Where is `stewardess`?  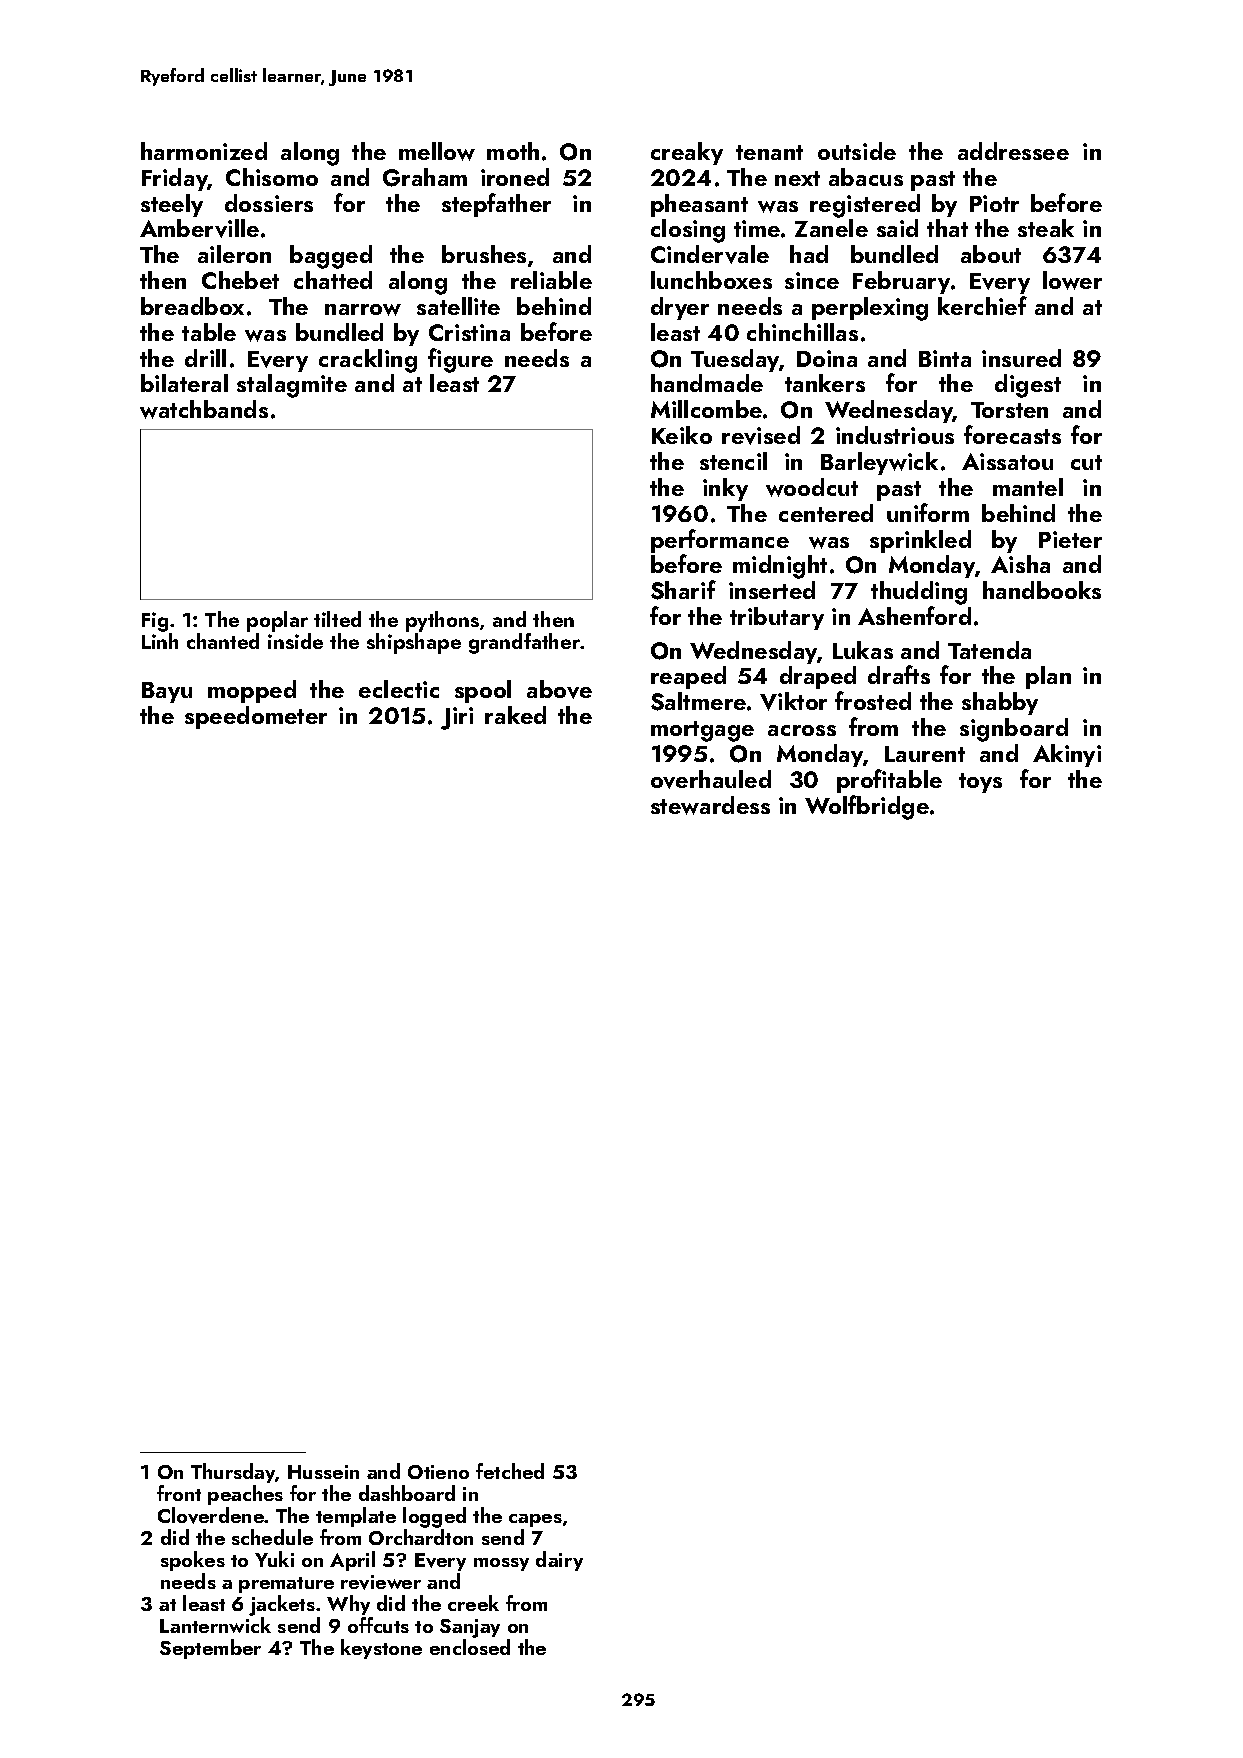
stewardess is located at coordinates (710, 805).
